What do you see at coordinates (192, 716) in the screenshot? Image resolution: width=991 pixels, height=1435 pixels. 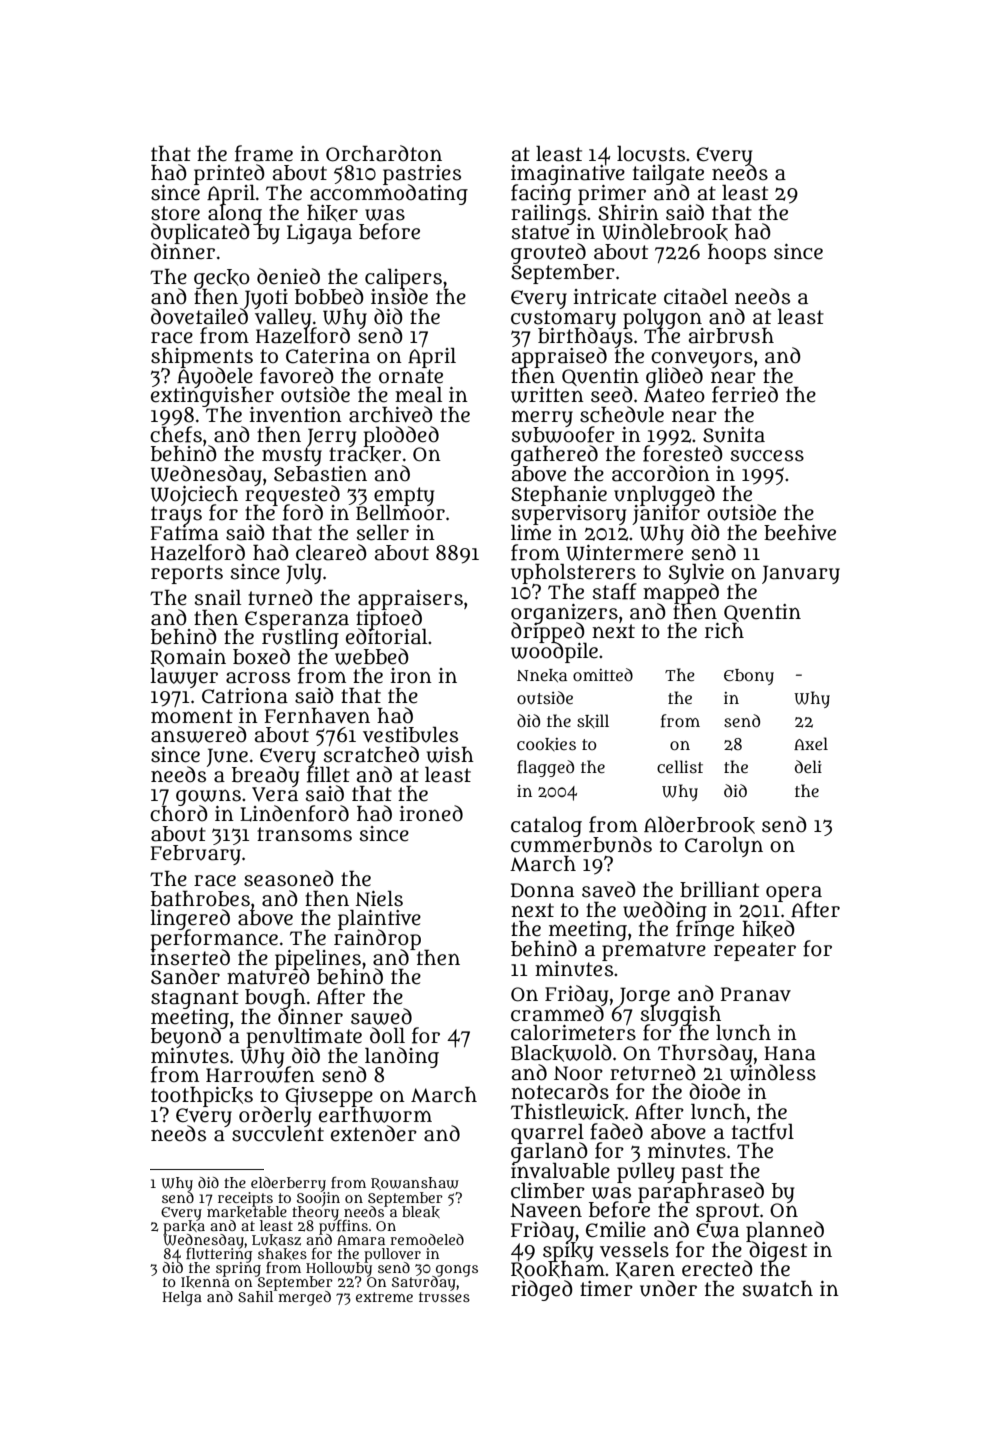 I see `moment` at bounding box center [192, 716].
